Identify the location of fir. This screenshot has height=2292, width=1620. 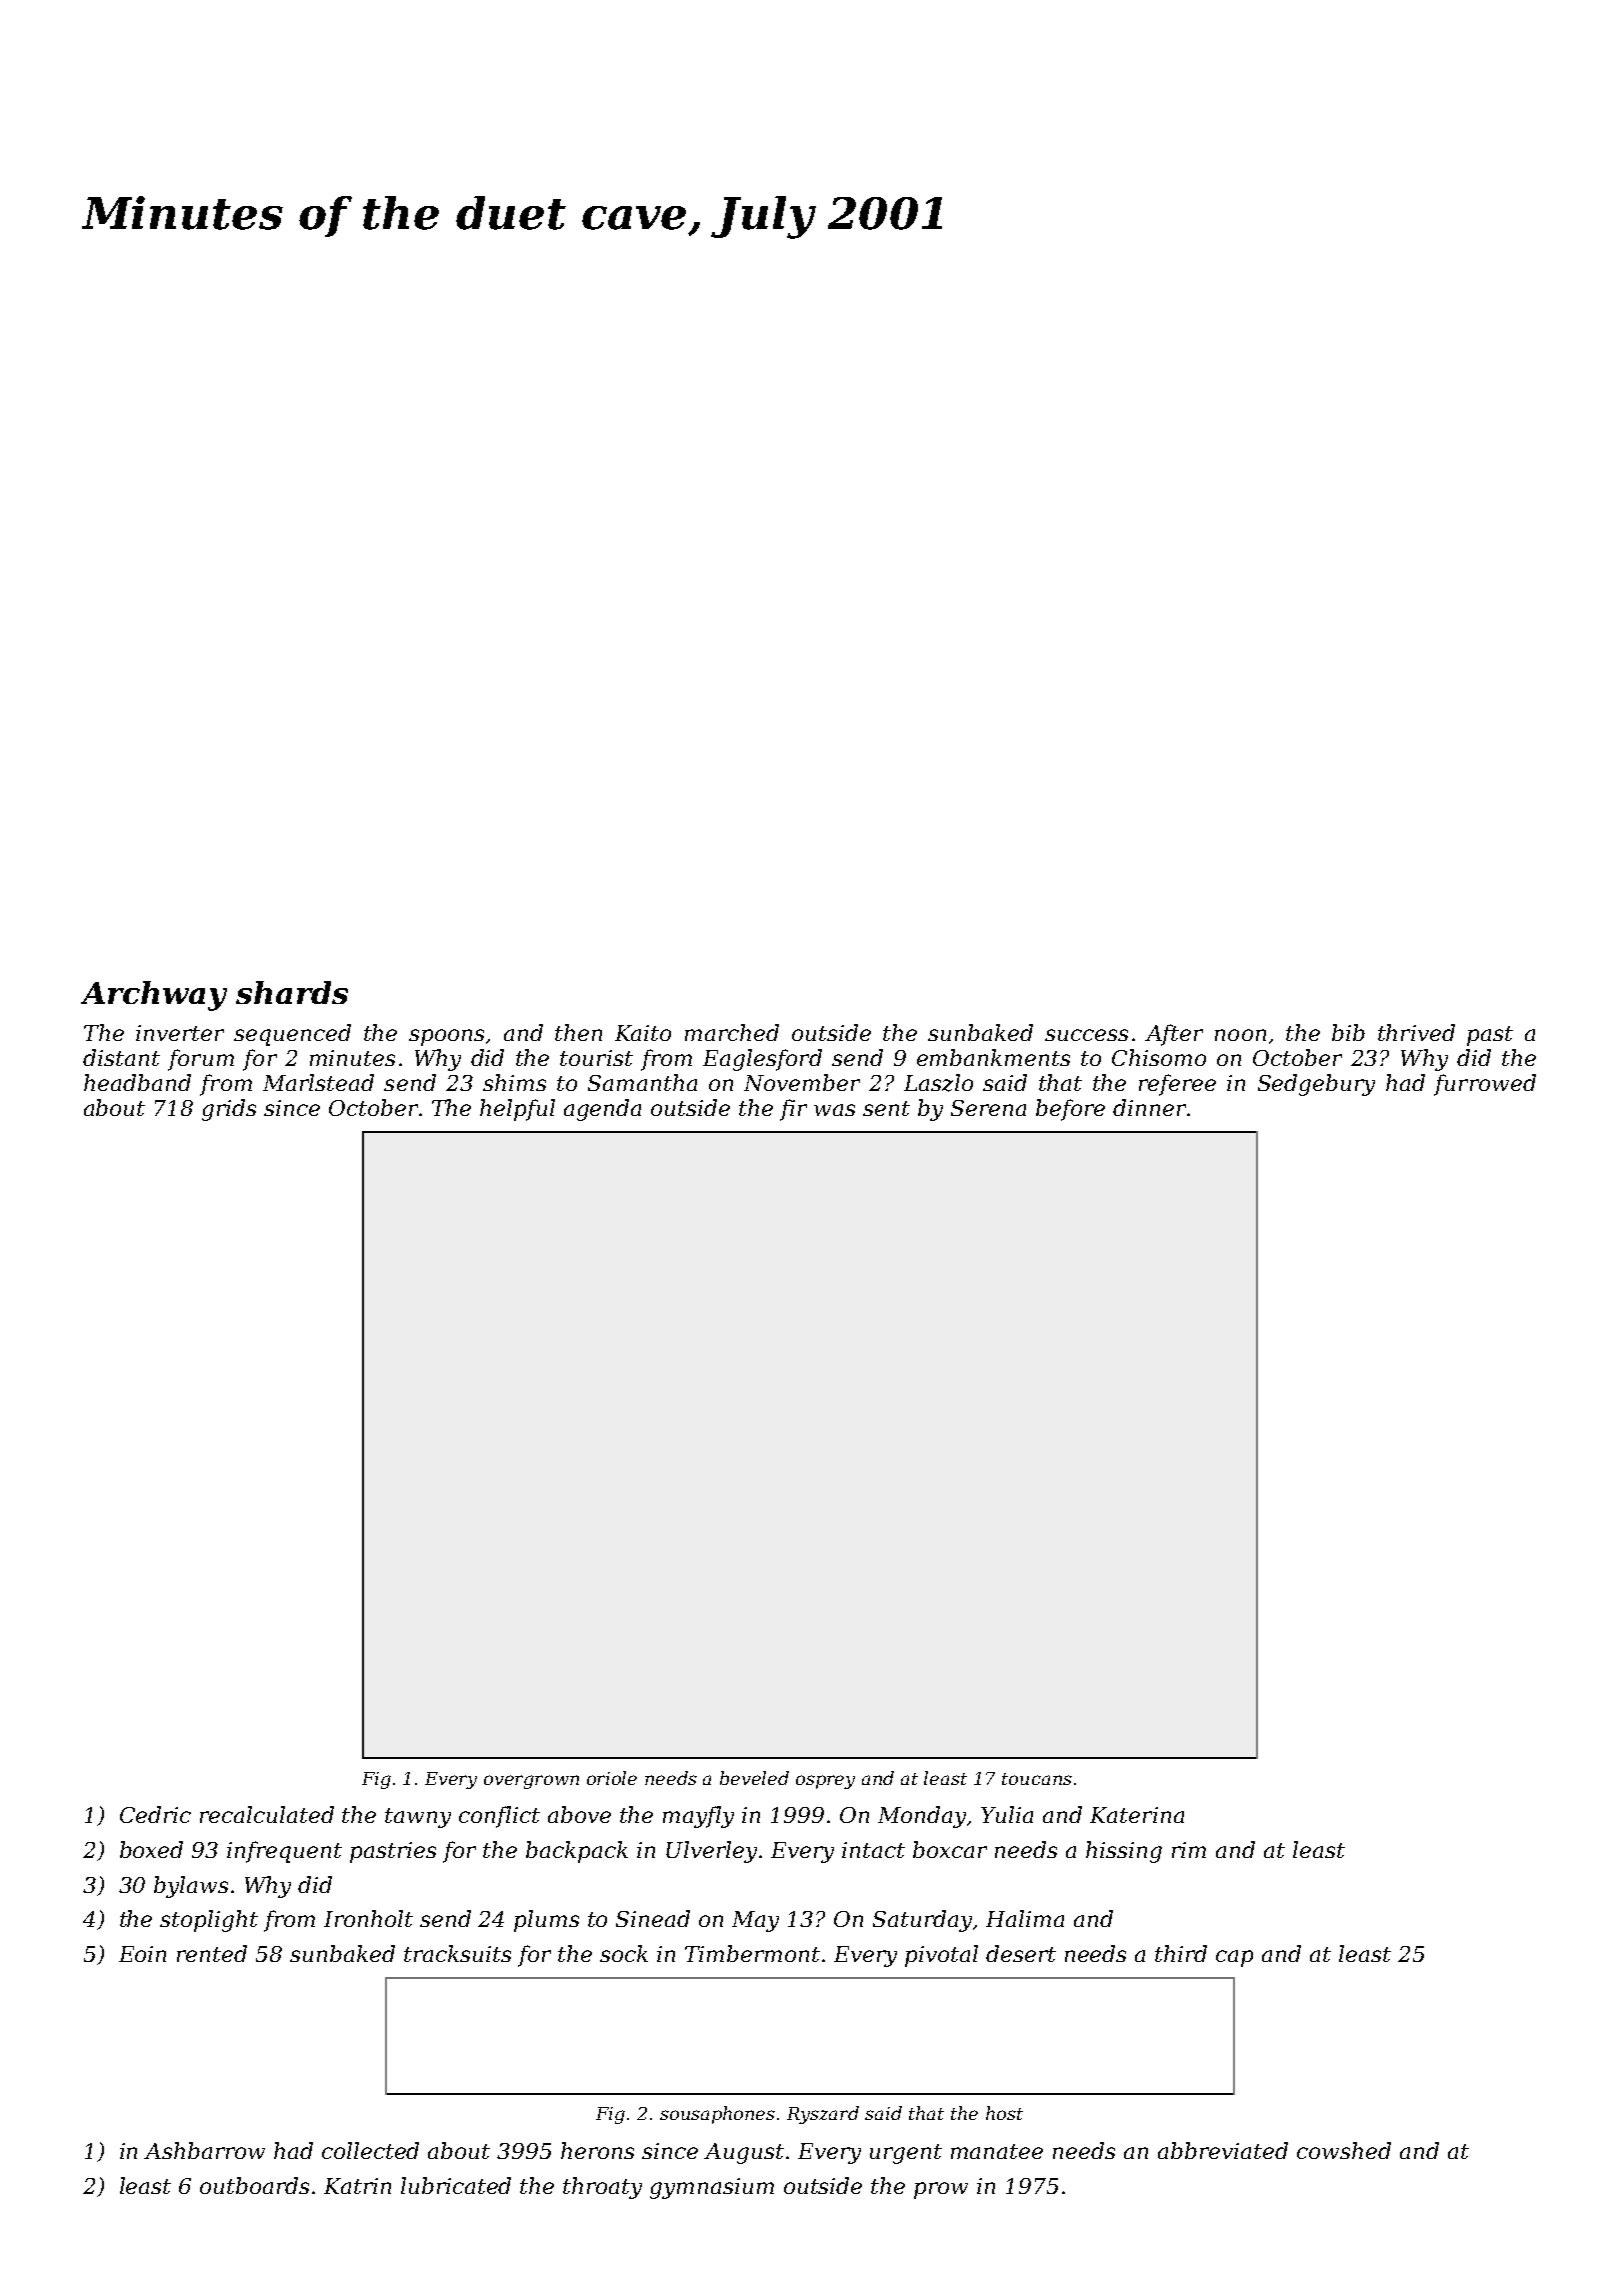
(793, 1110).
